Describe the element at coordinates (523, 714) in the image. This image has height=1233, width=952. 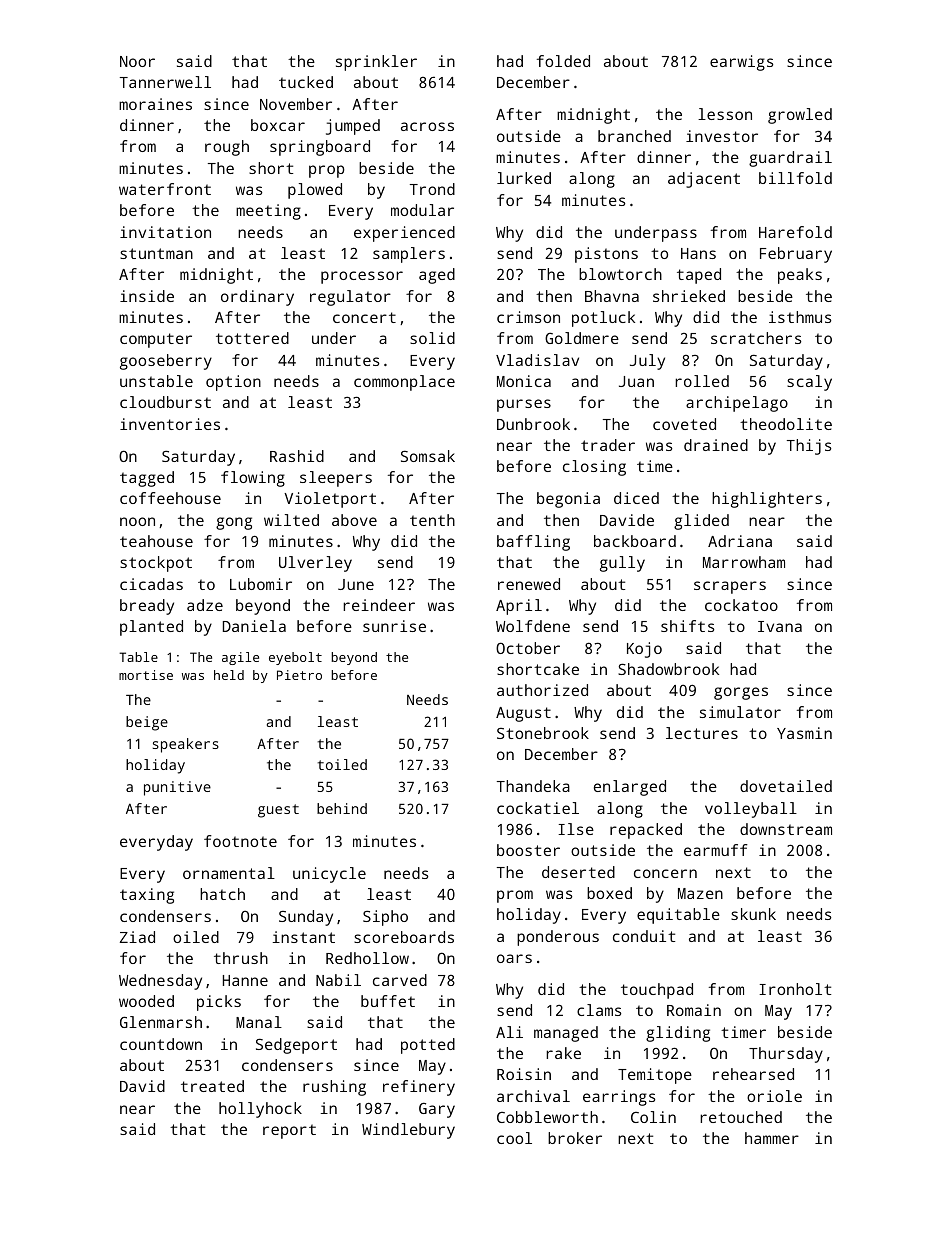
I see `August` at that location.
